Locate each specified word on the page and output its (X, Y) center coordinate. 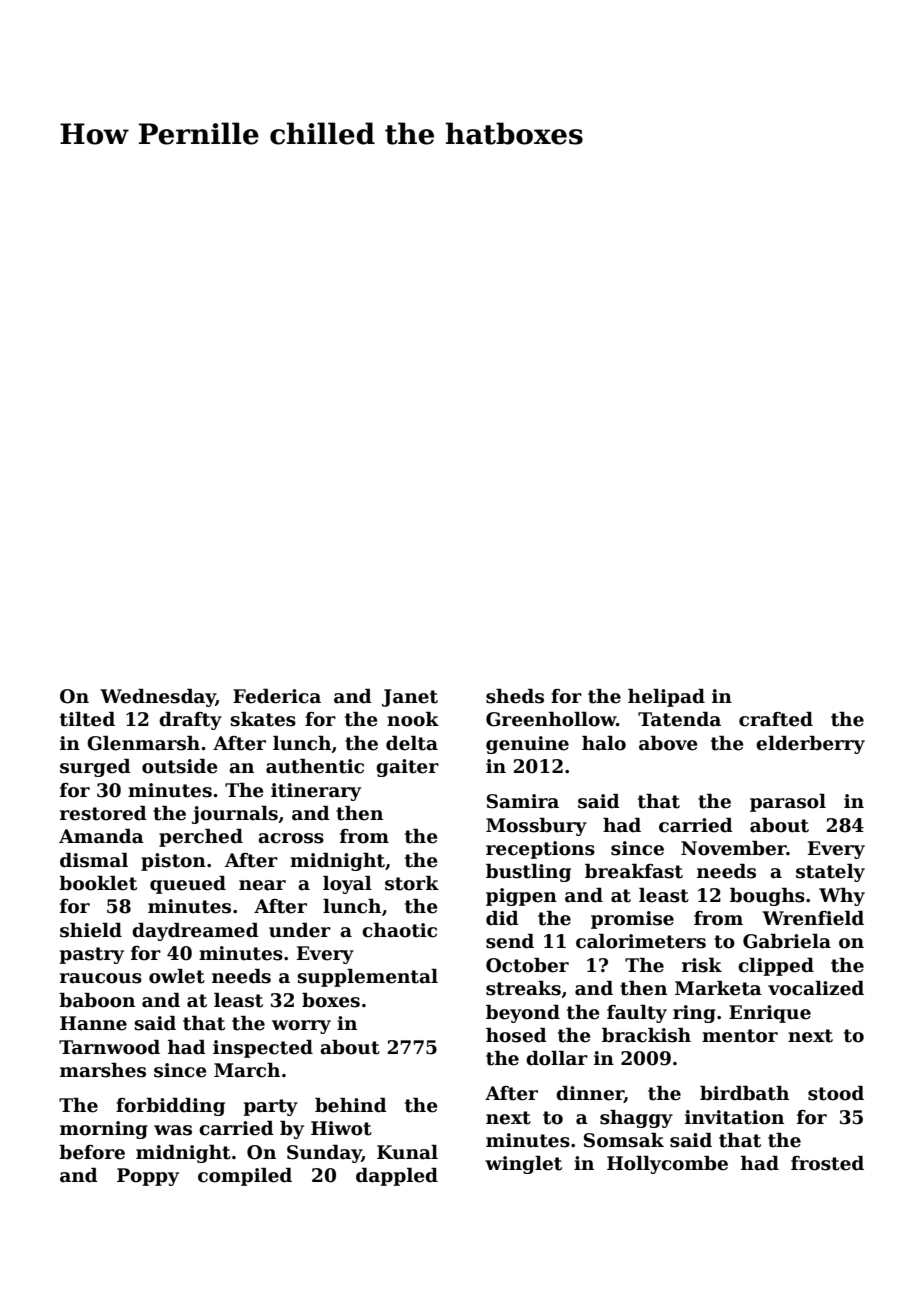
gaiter (407, 768)
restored (103, 813)
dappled (397, 1177)
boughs (767, 897)
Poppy (148, 1177)
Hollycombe (667, 1165)
